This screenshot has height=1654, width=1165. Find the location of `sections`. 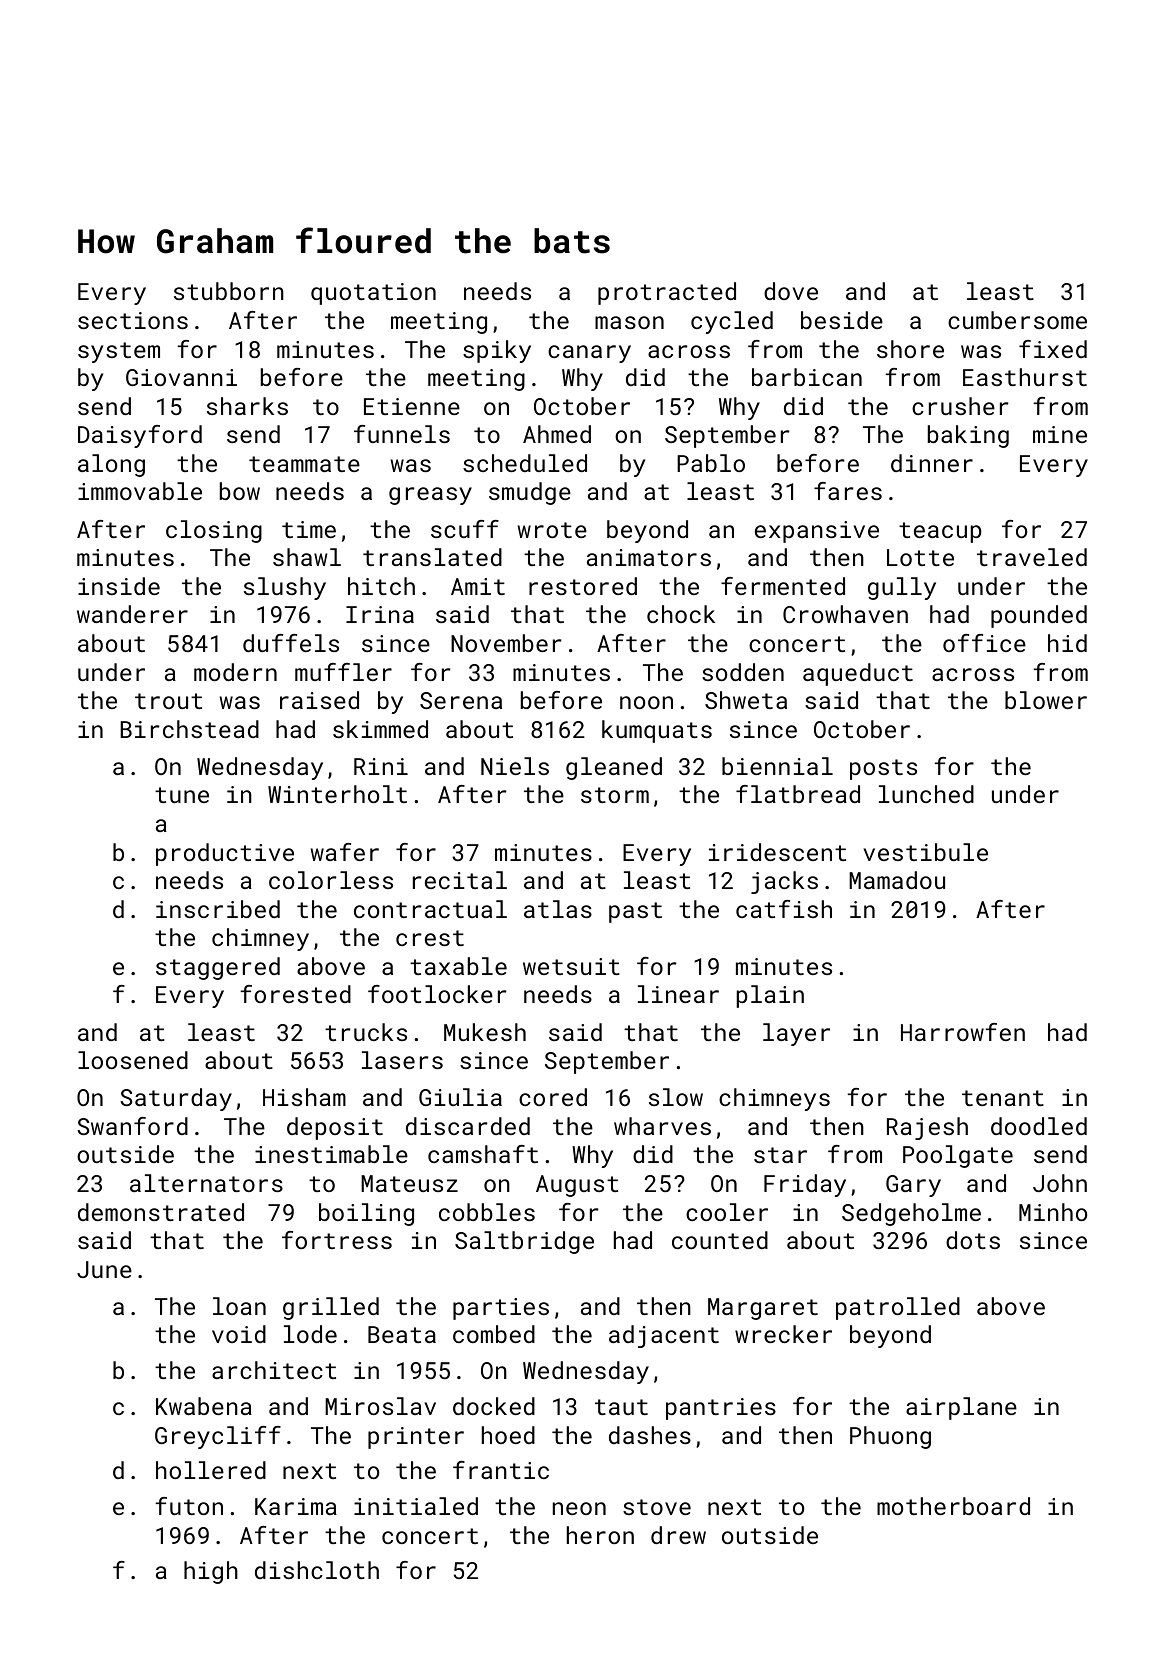

sections is located at coordinates (133, 320).
